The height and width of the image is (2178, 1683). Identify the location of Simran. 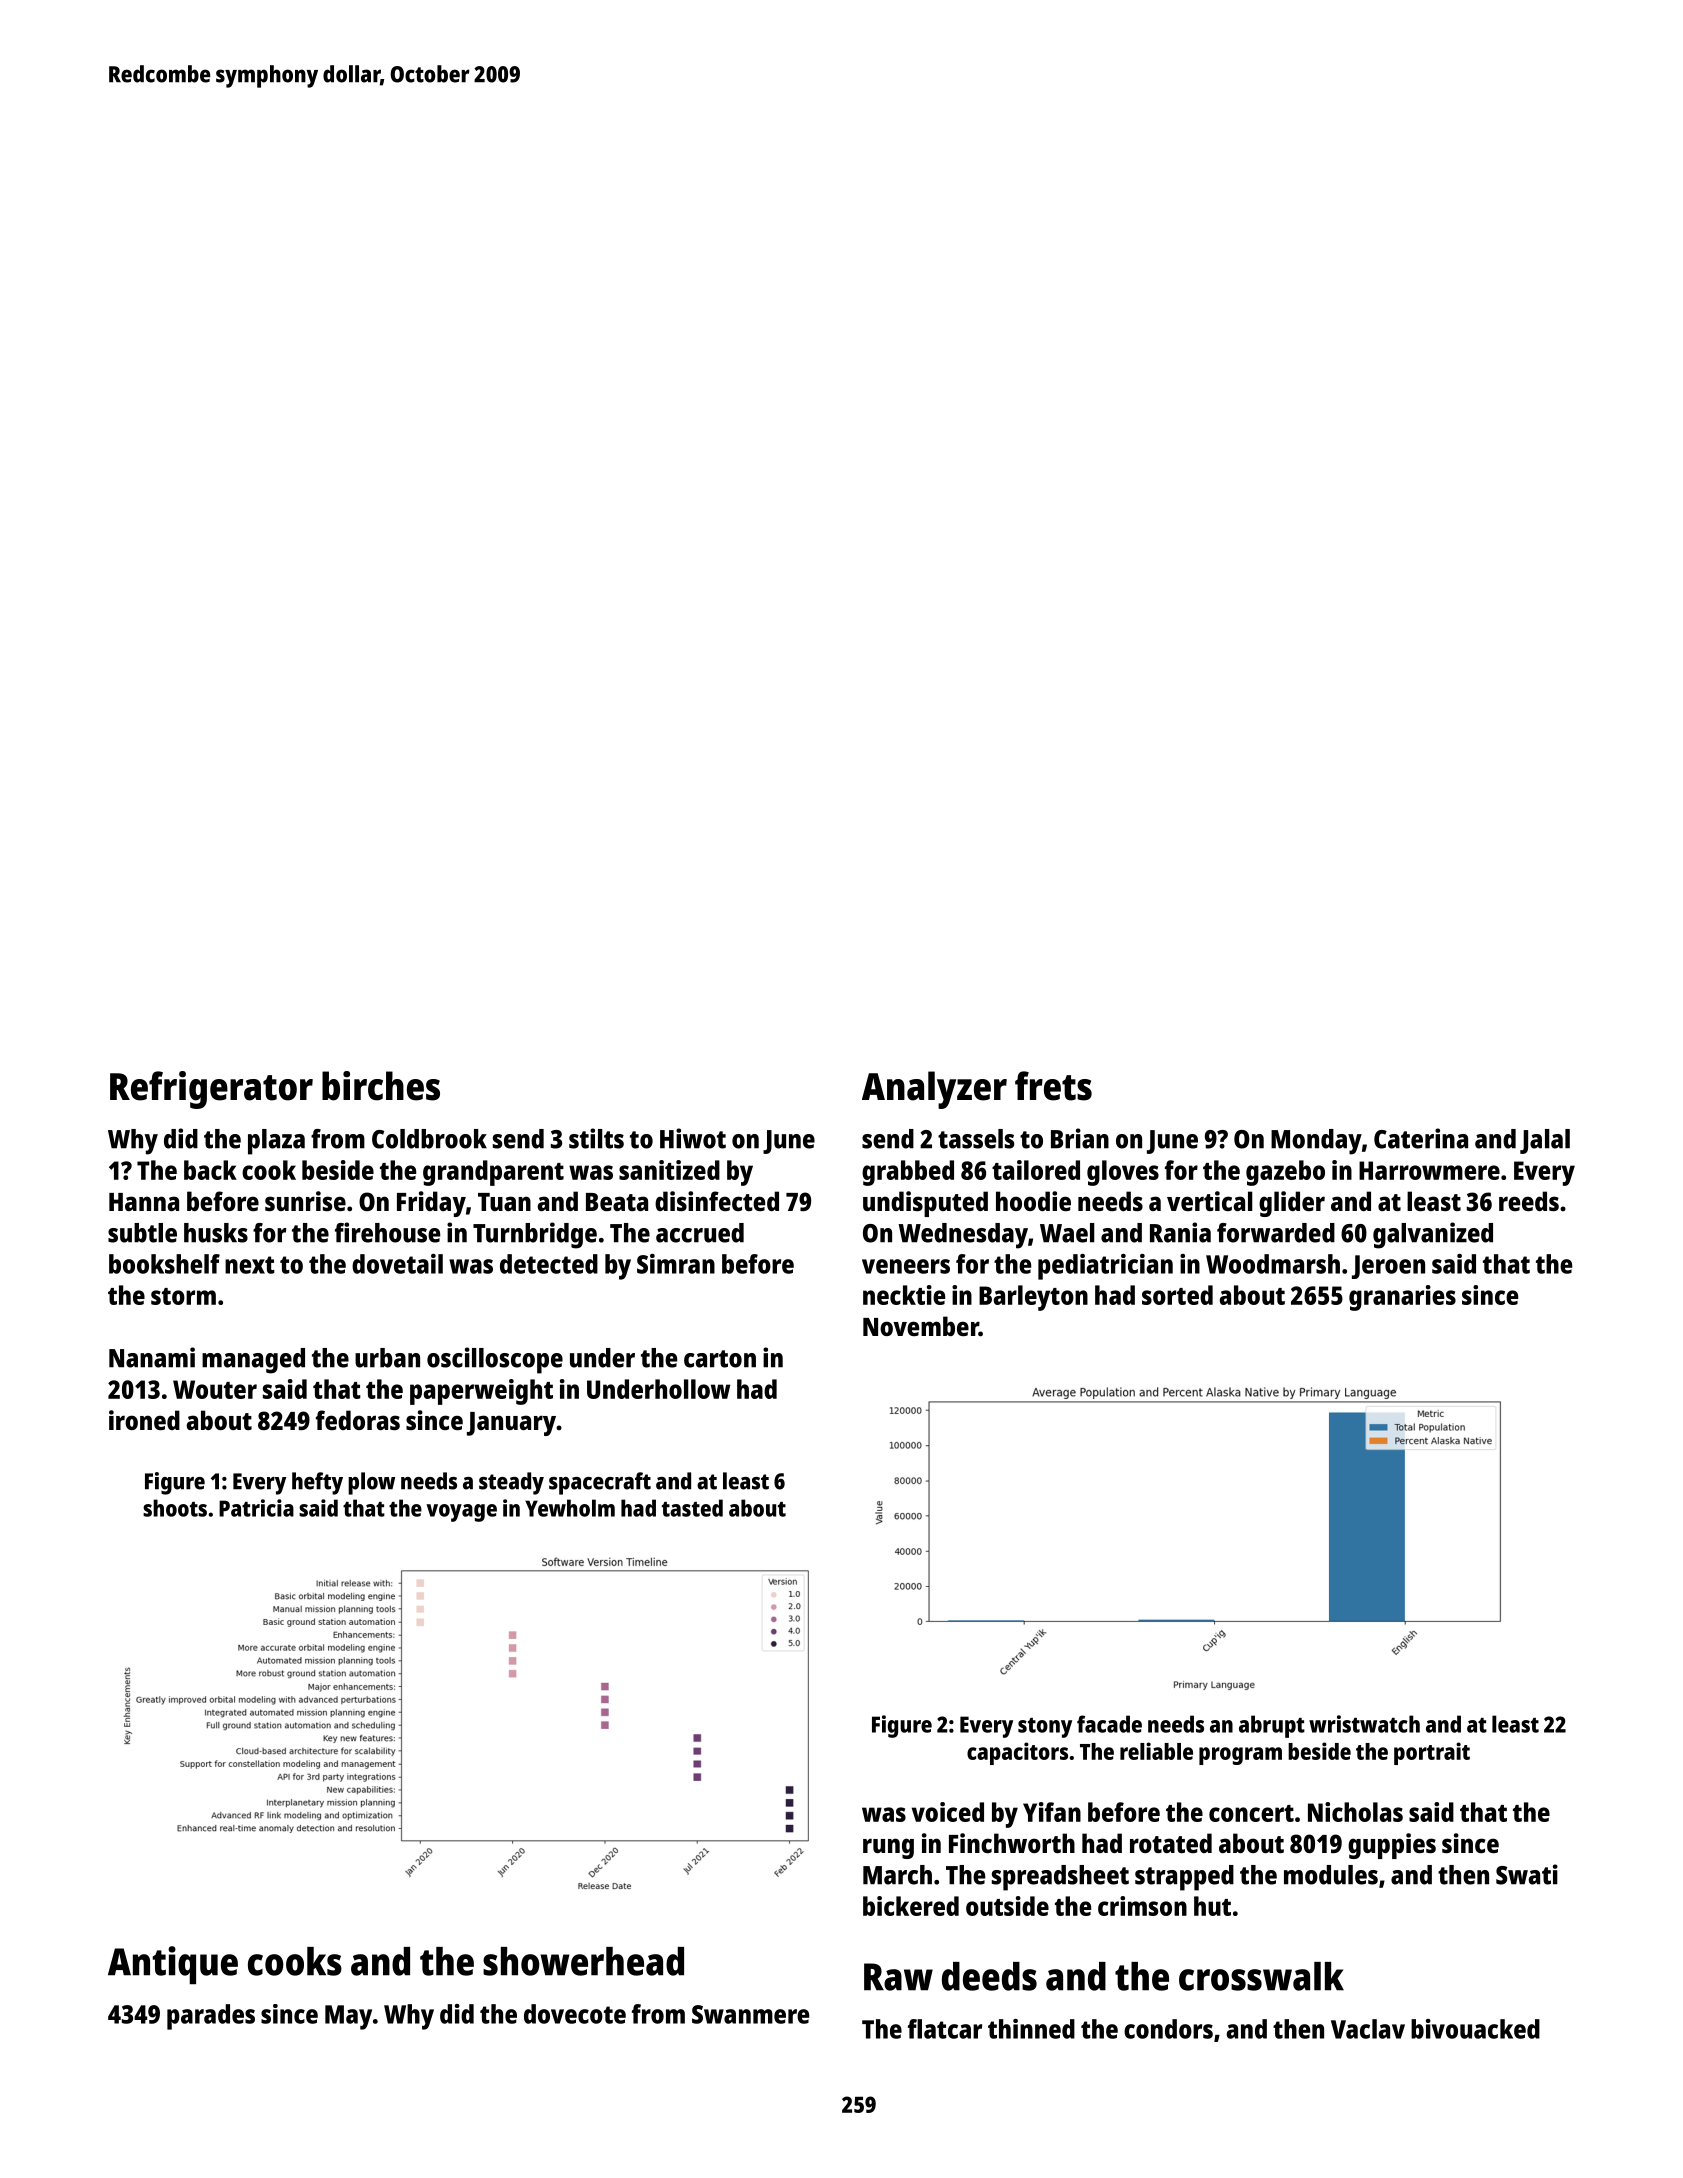
(676, 1264).
